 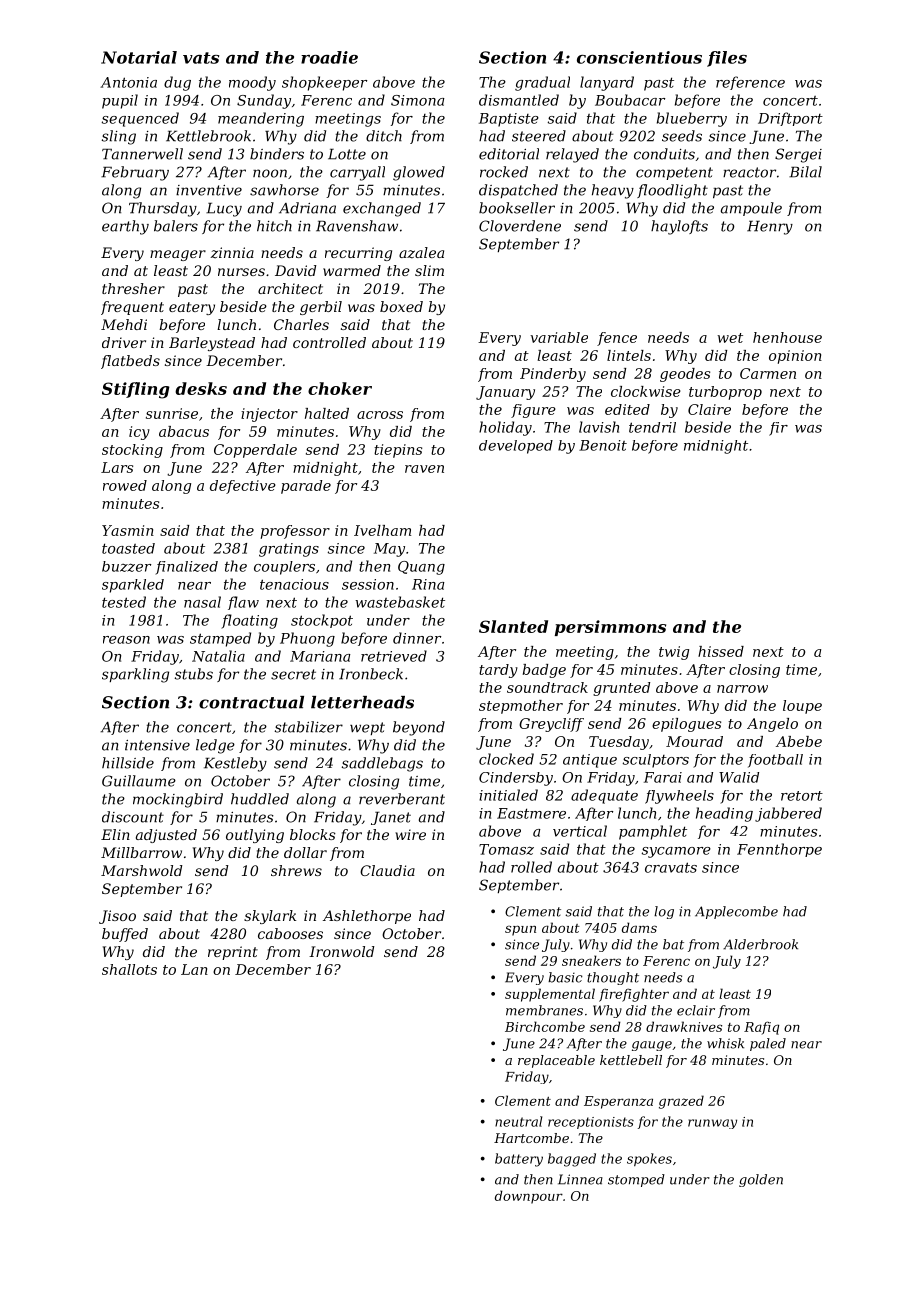 I want to click on tiepins, so click(x=398, y=451).
